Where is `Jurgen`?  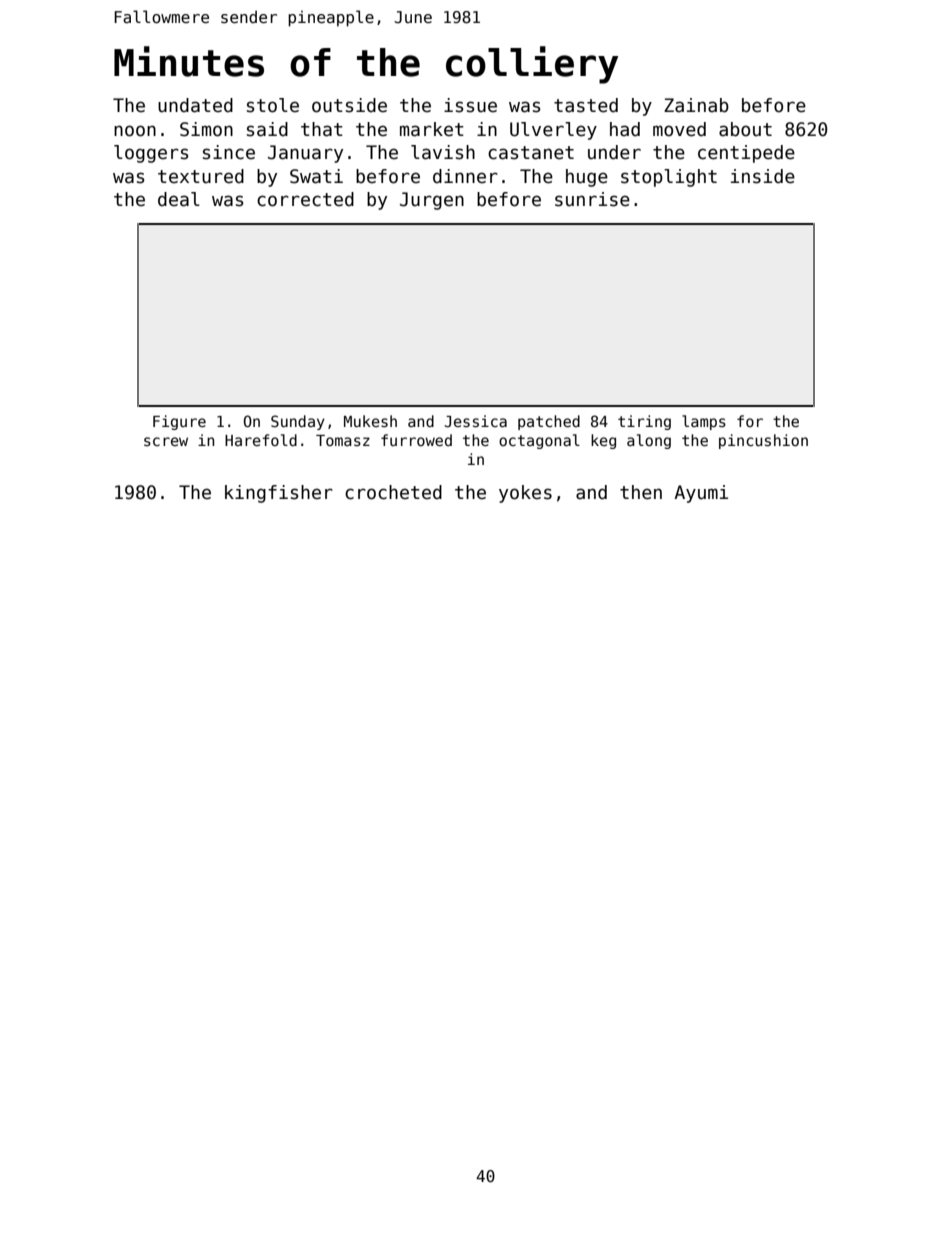
Jurgen is located at coordinates (432, 201).
